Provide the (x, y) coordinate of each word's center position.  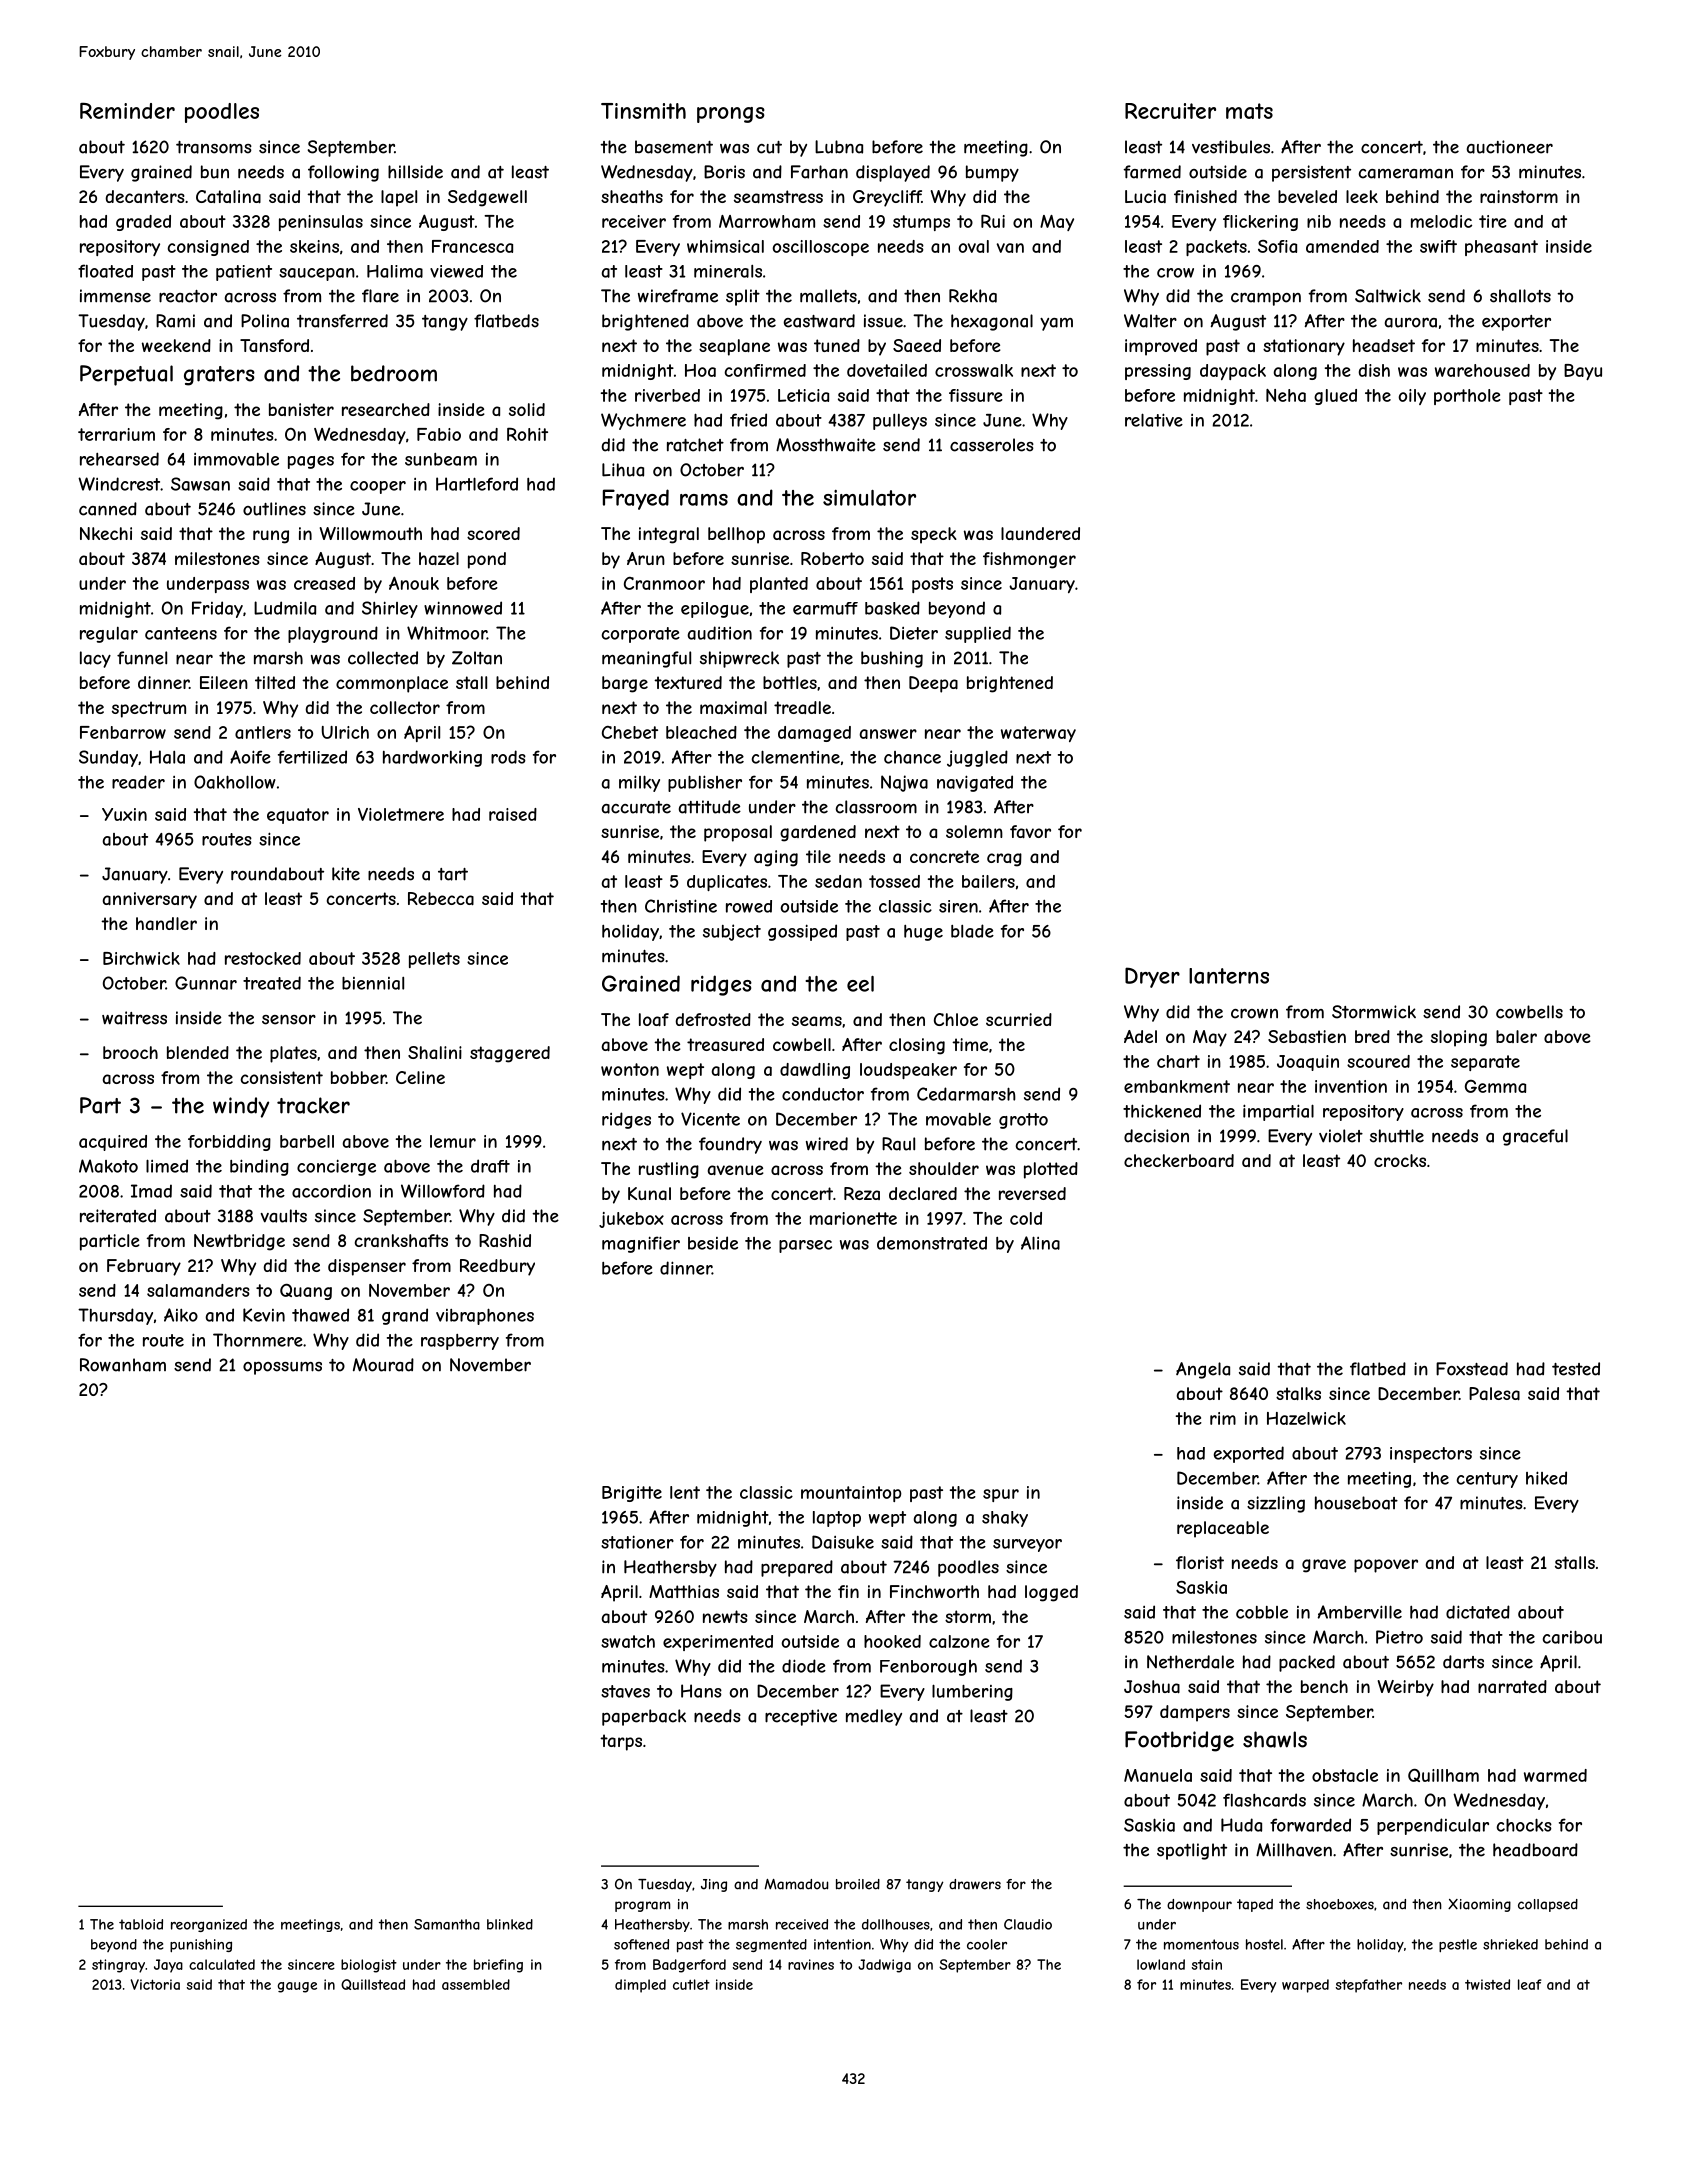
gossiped (802, 932)
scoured (1378, 1061)
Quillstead (373, 1984)
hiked (1546, 1478)
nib (1319, 221)
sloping (1459, 1038)
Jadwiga (884, 1966)
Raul (898, 1144)
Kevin (264, 1315)
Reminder (127, 111)
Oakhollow (235, 782)
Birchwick (141, 958)
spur (1001, 1495)
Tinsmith (643, 111)
